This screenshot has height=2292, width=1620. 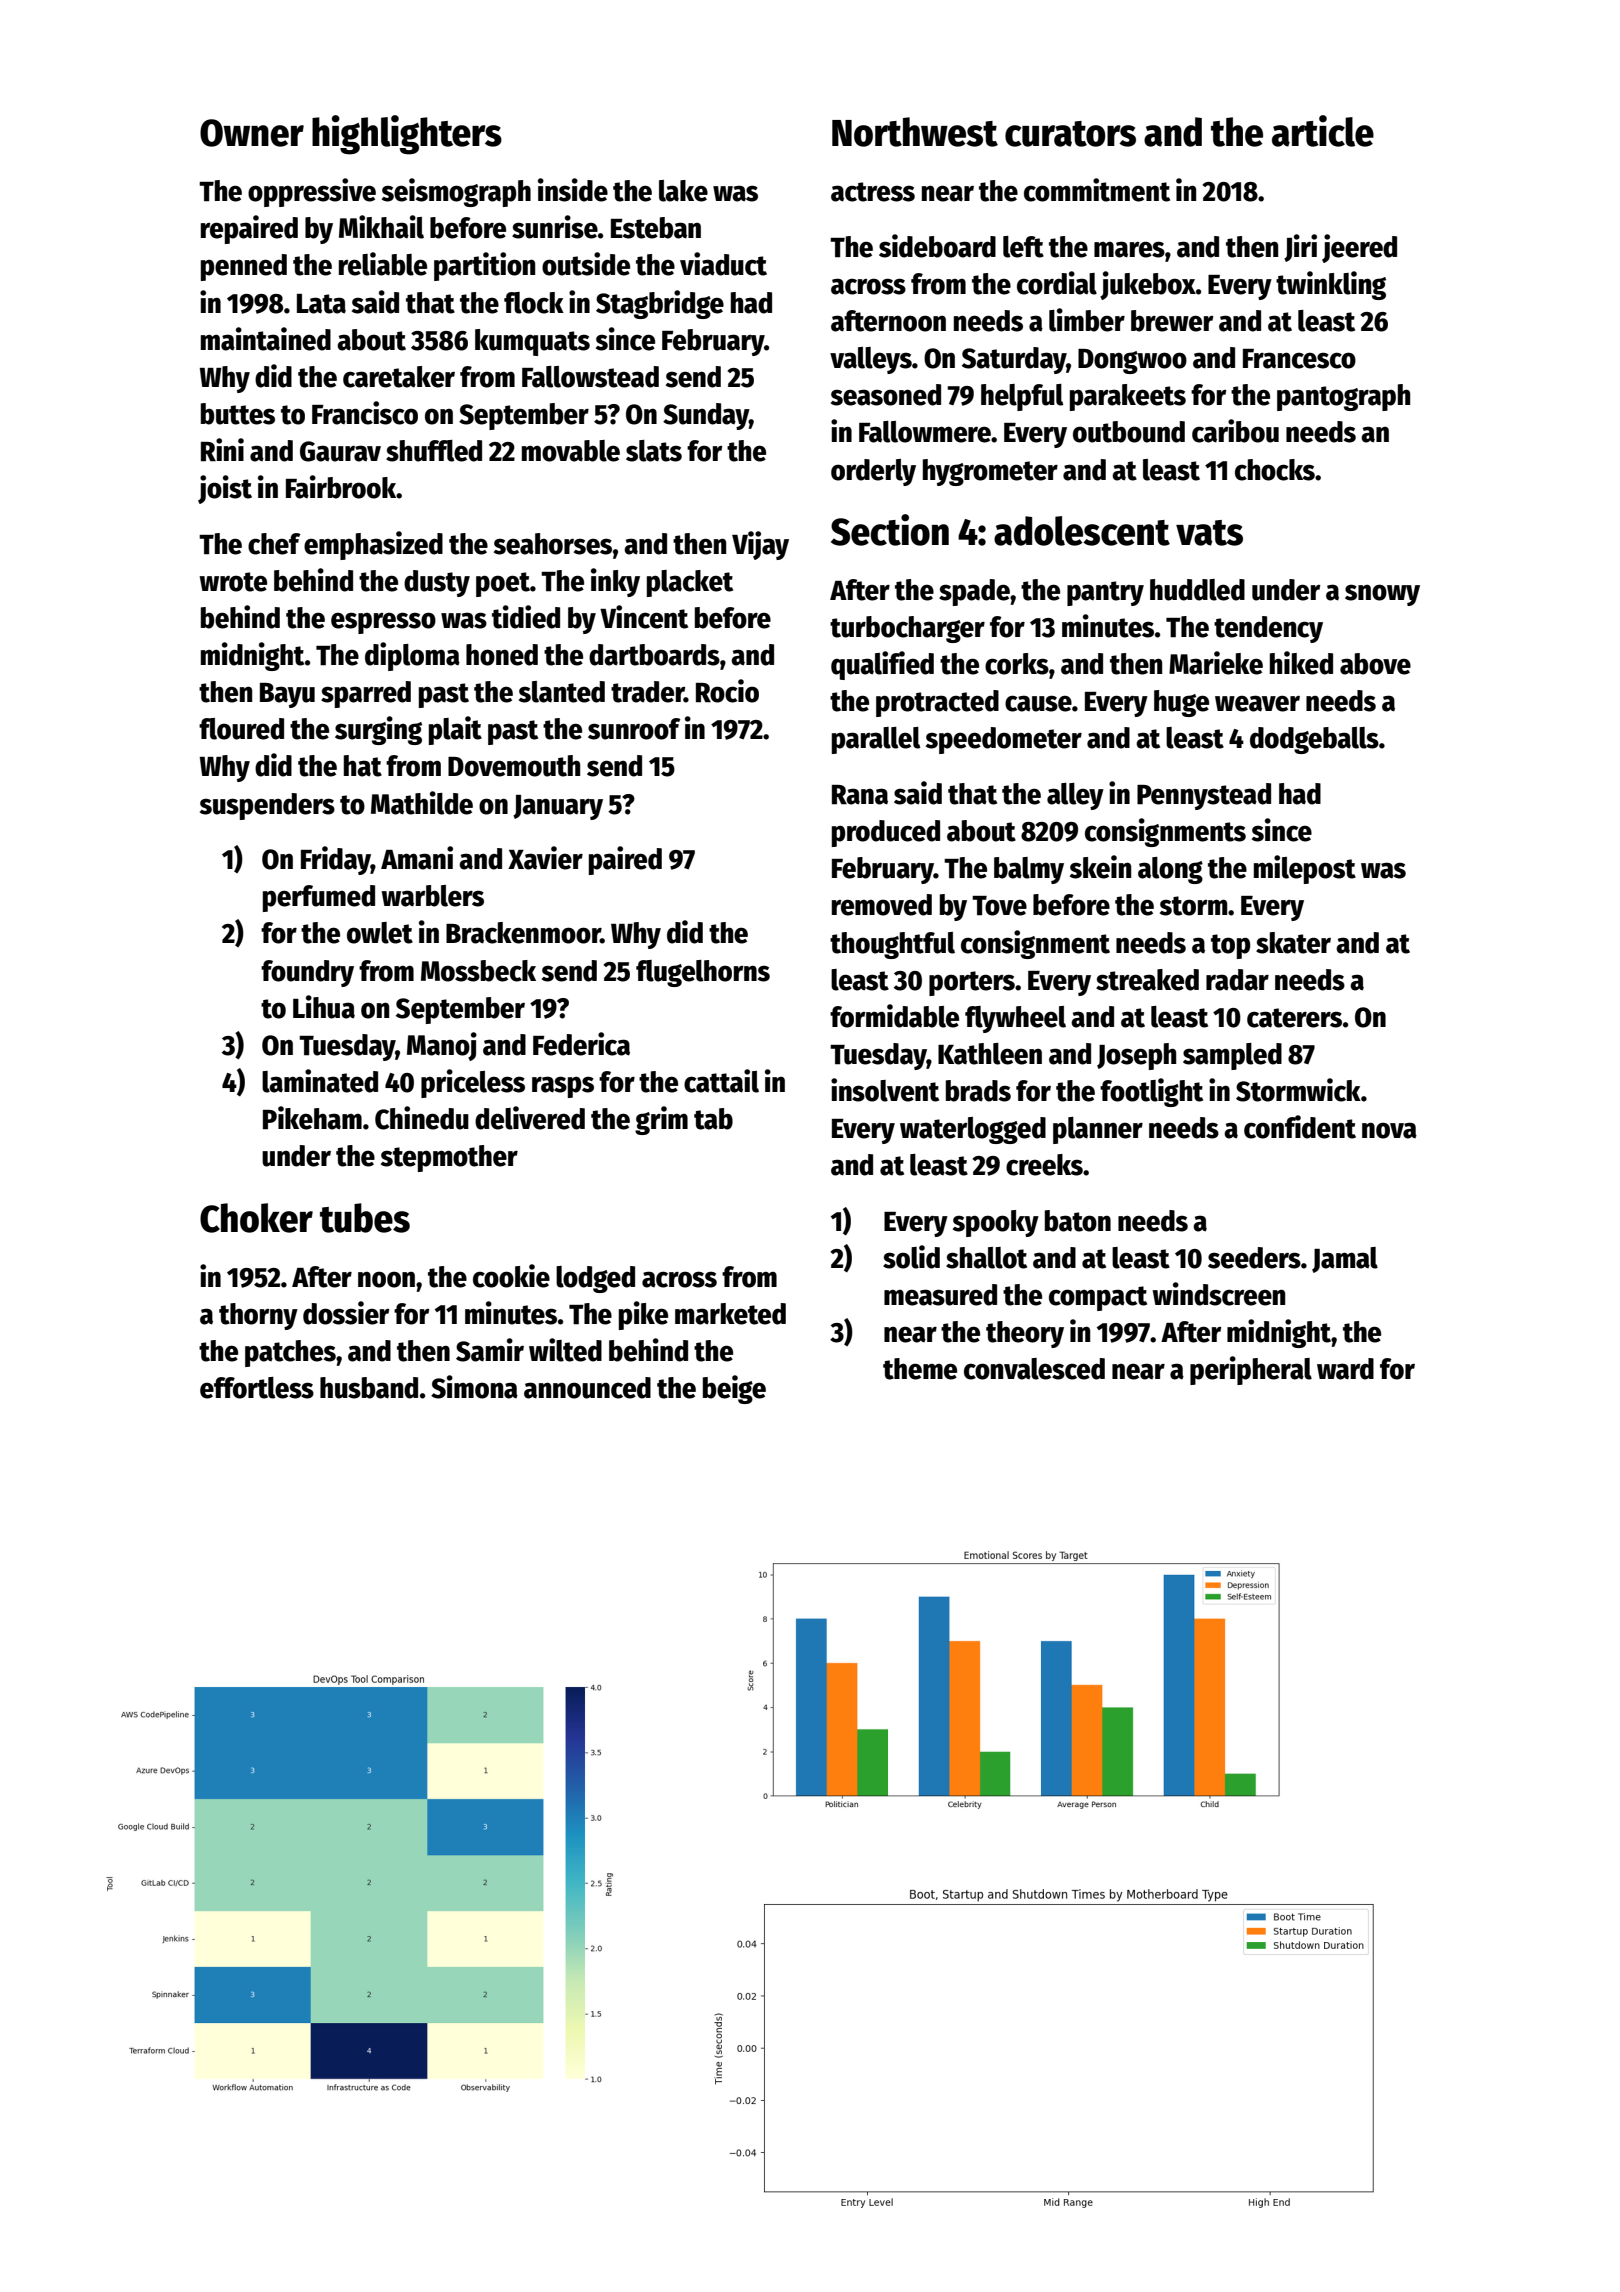 I want to click on brads, so click(x=978, y=1091).
